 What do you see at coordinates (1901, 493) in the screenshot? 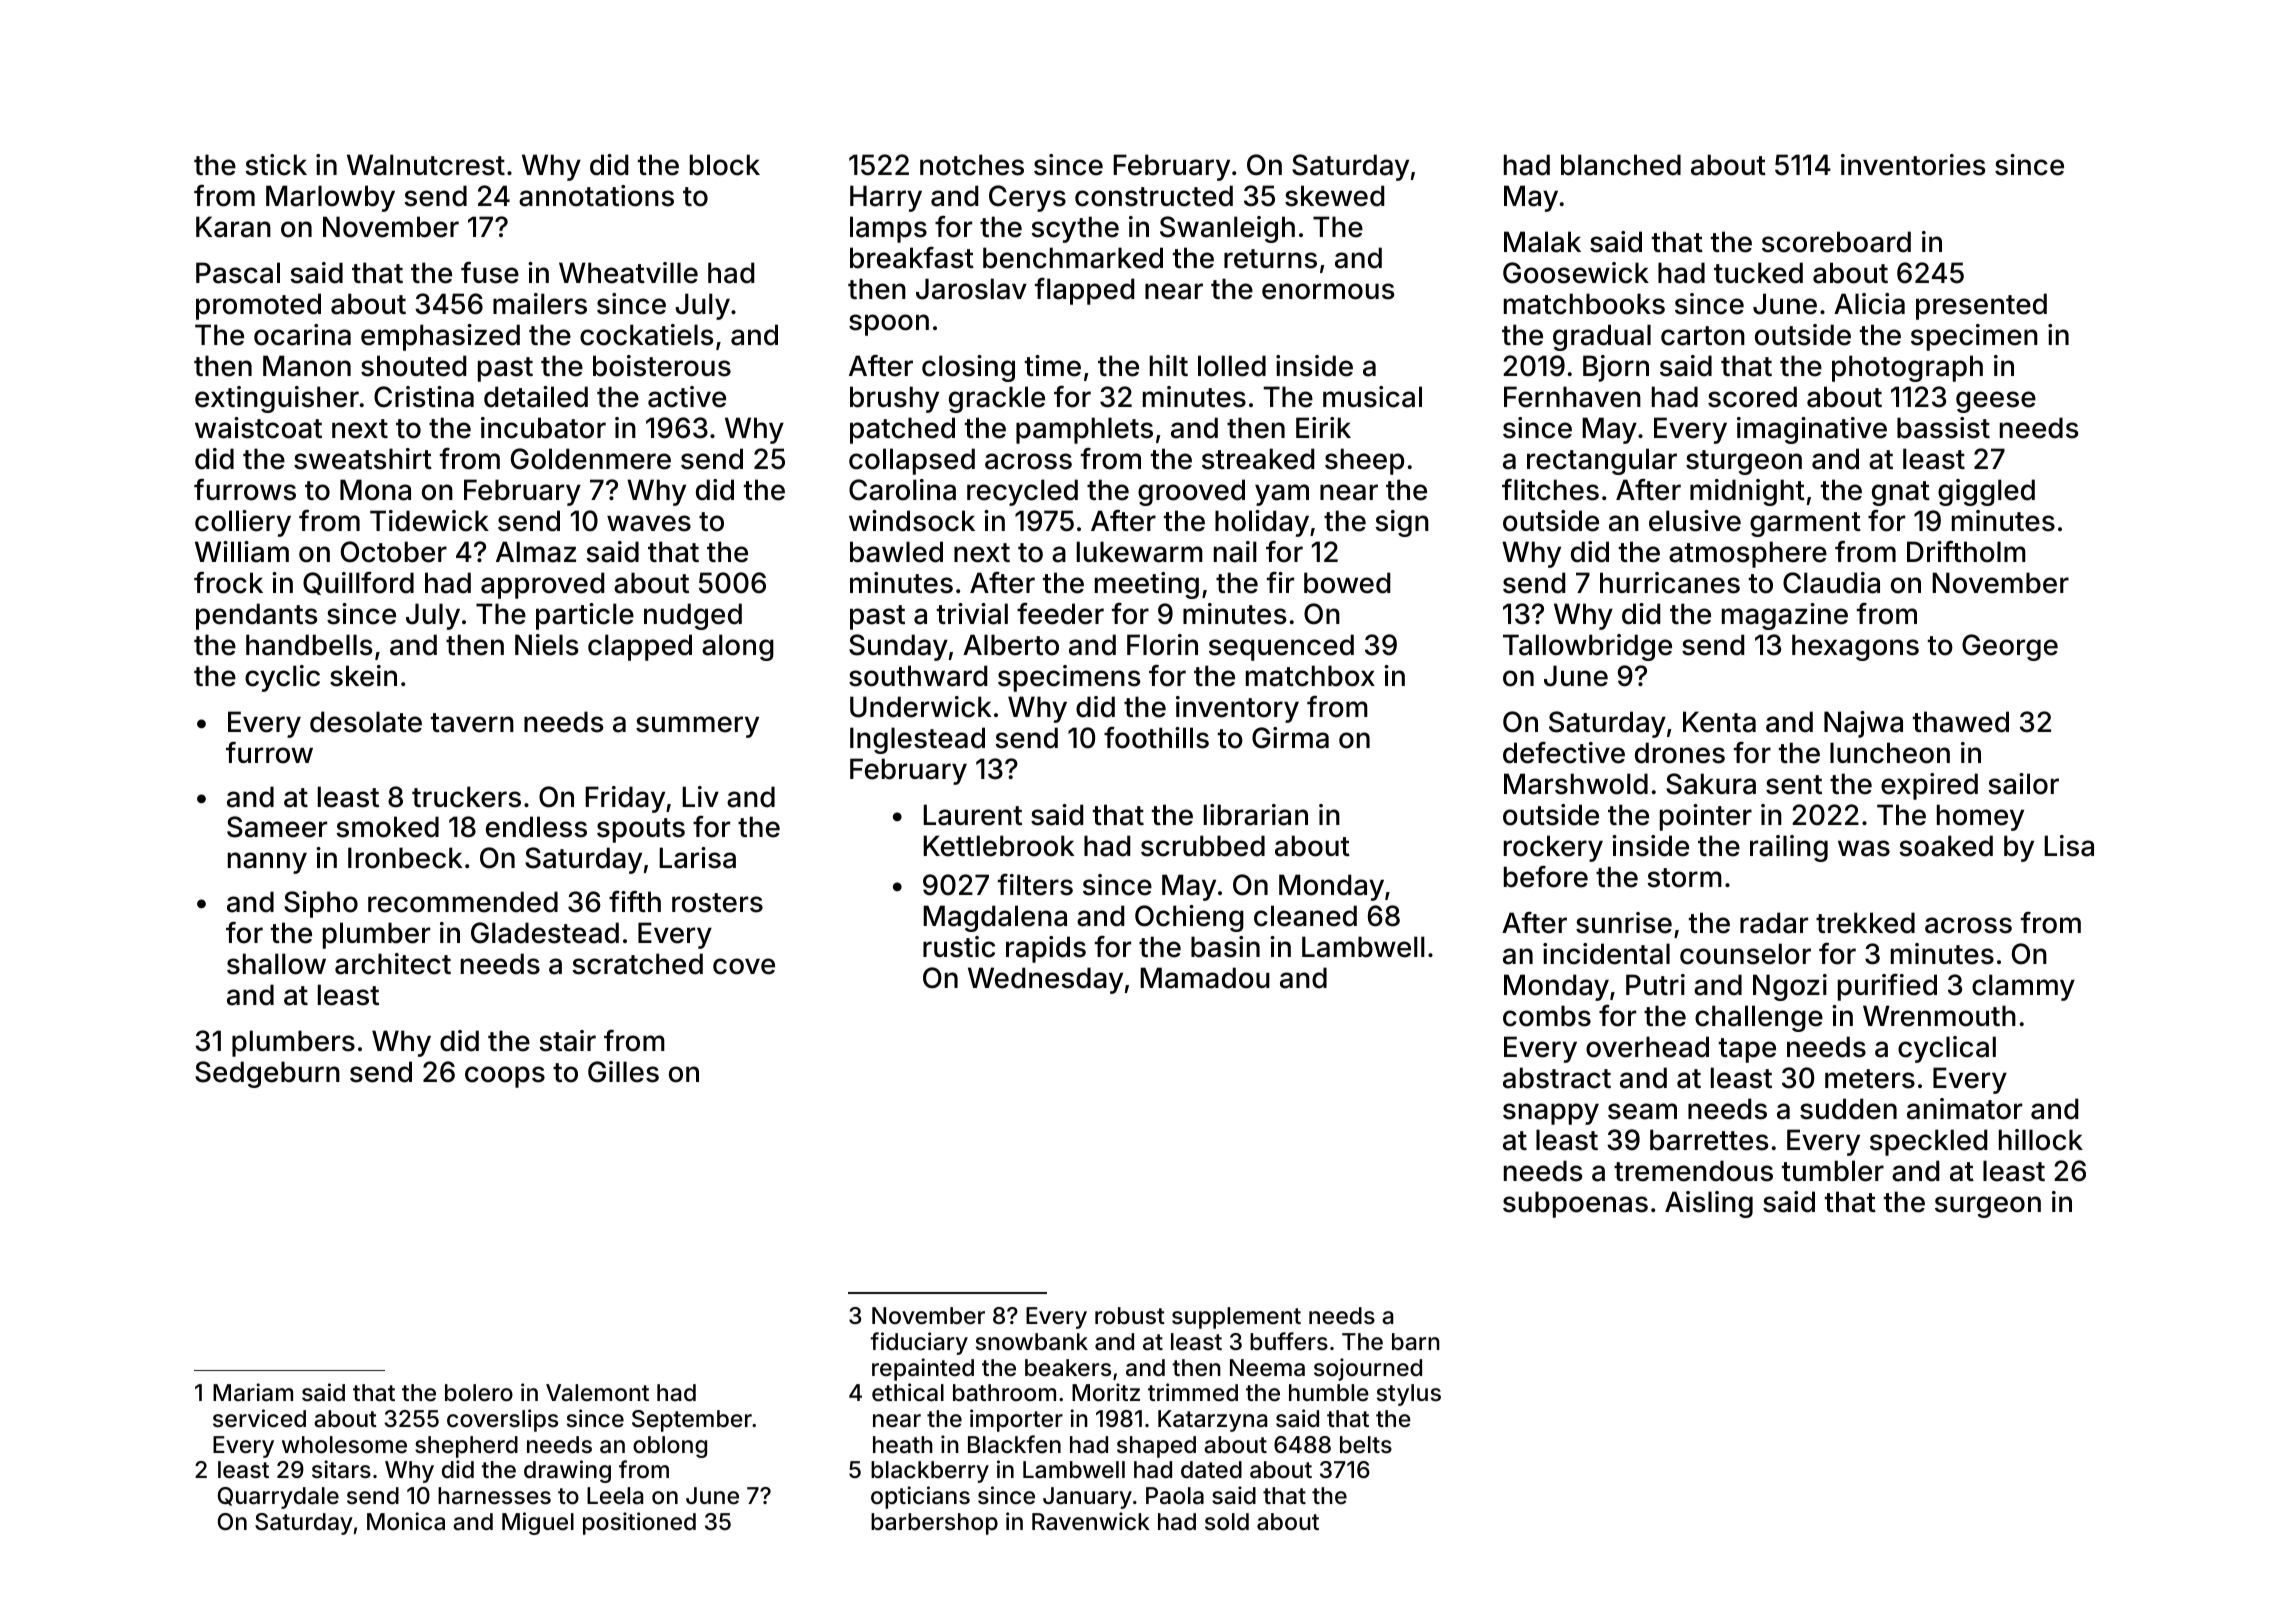
I see `gnat` at bounding box center [1901, 493].
